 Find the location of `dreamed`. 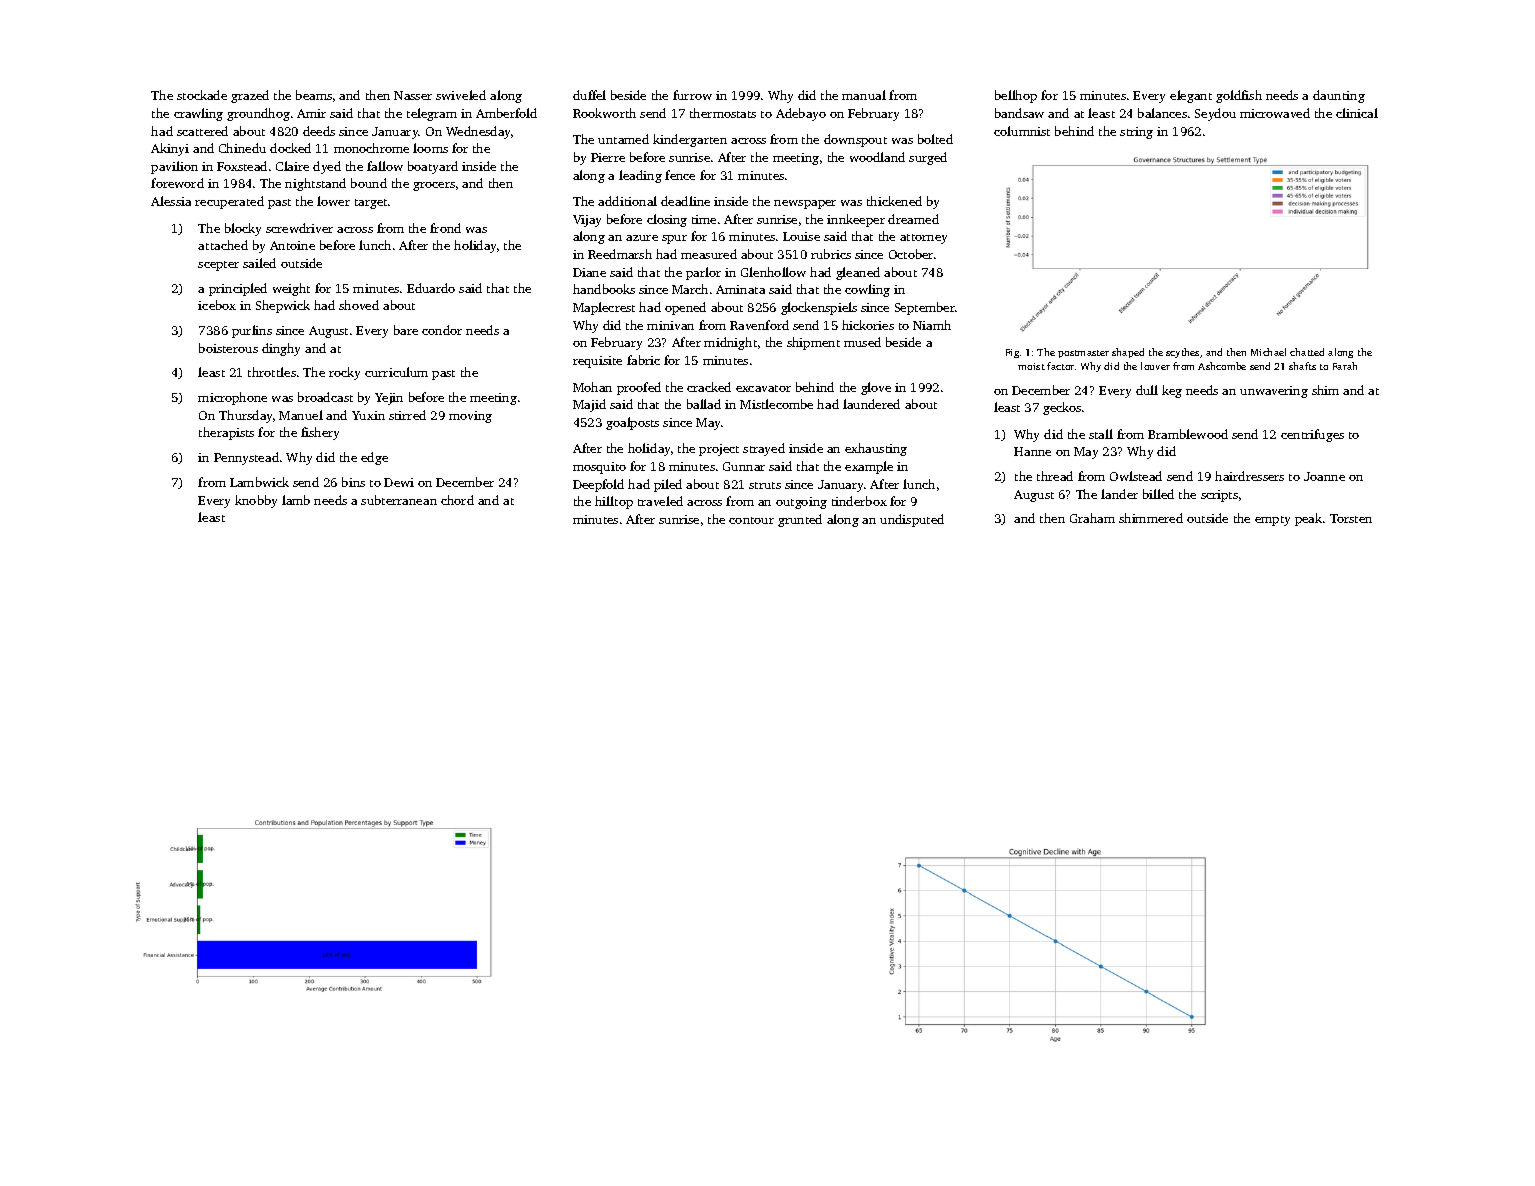

dreamed is located at coordinates (913, 219).
